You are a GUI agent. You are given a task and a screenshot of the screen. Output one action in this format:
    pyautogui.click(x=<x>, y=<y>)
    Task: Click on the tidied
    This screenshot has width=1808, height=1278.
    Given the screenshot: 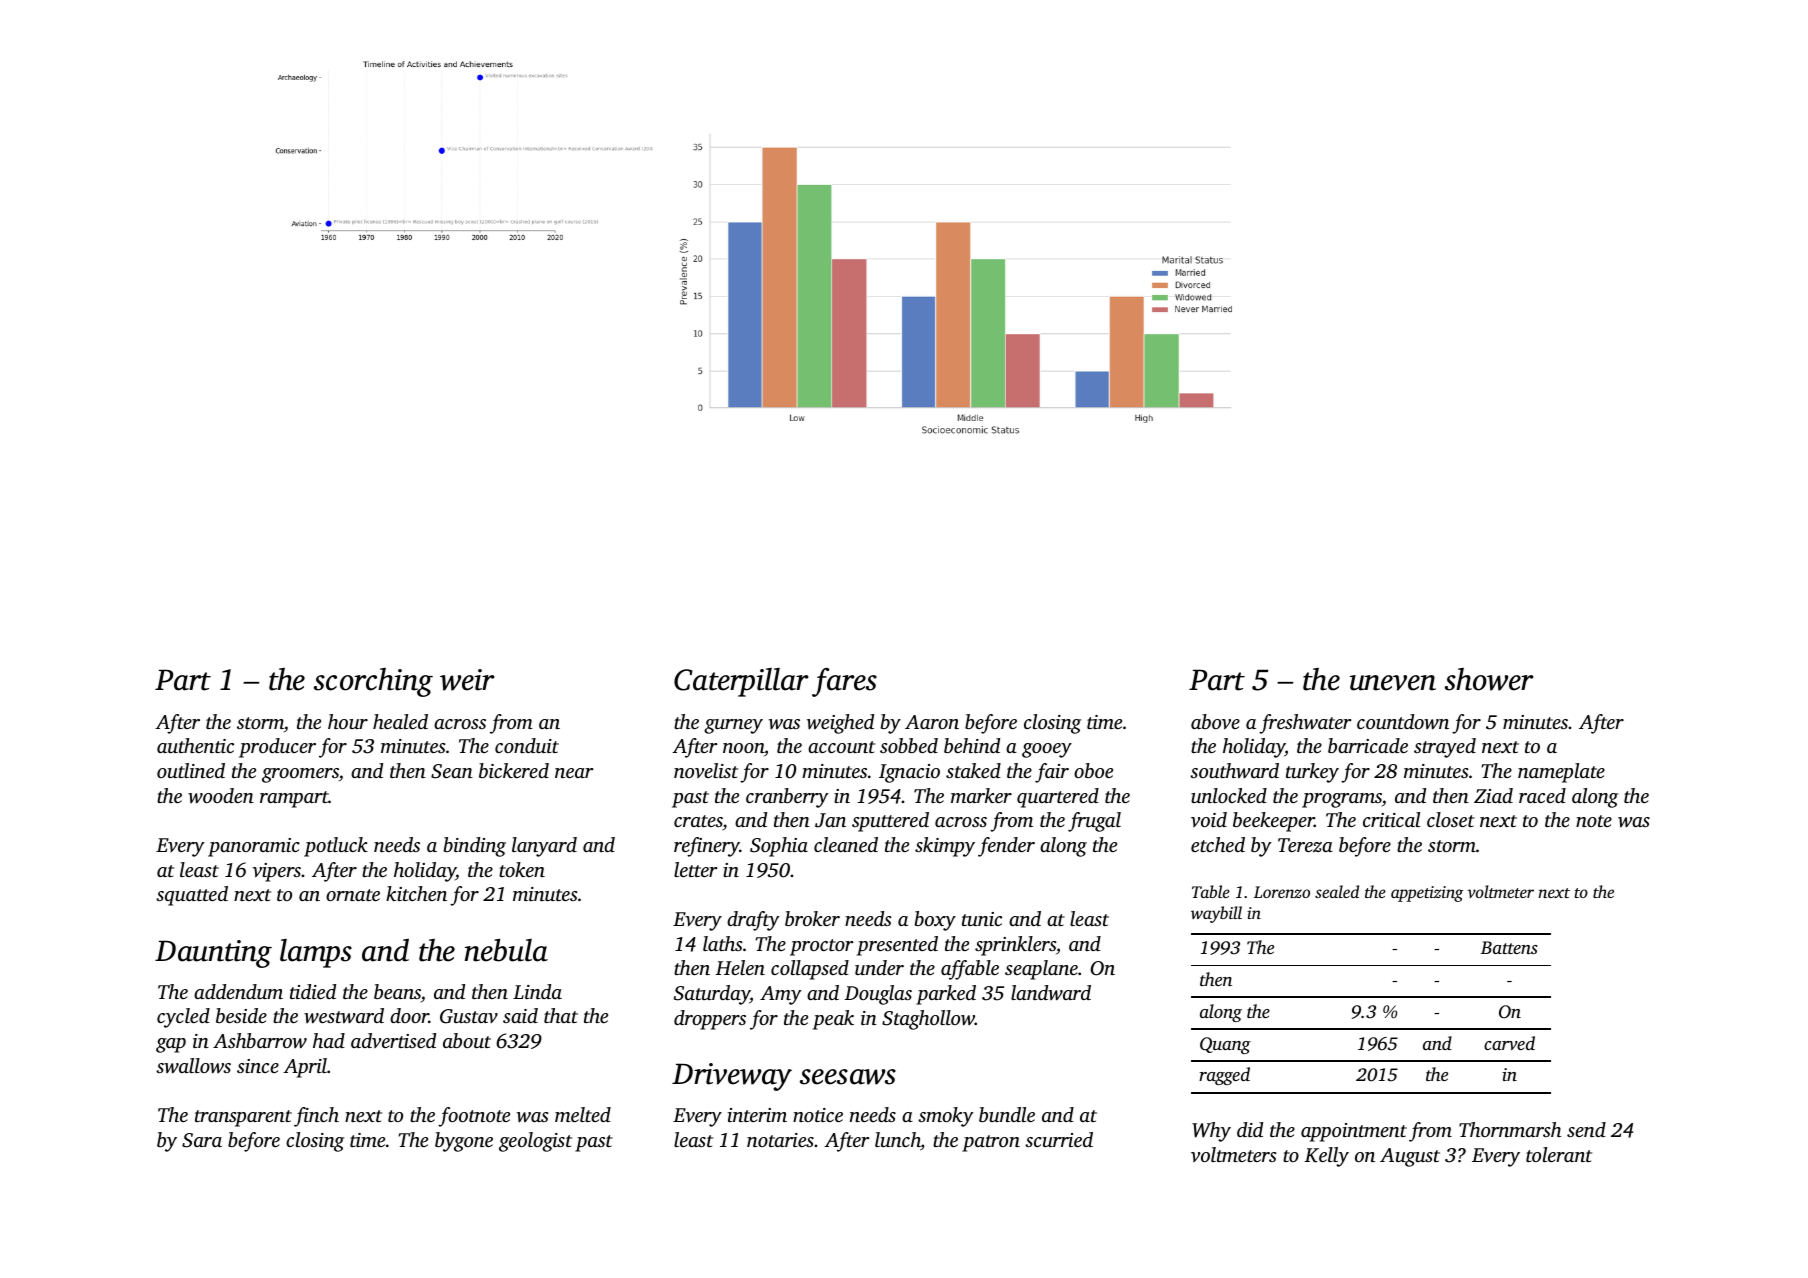 What is the action you would take?
    pyautogui.click(x=313, y=991)
